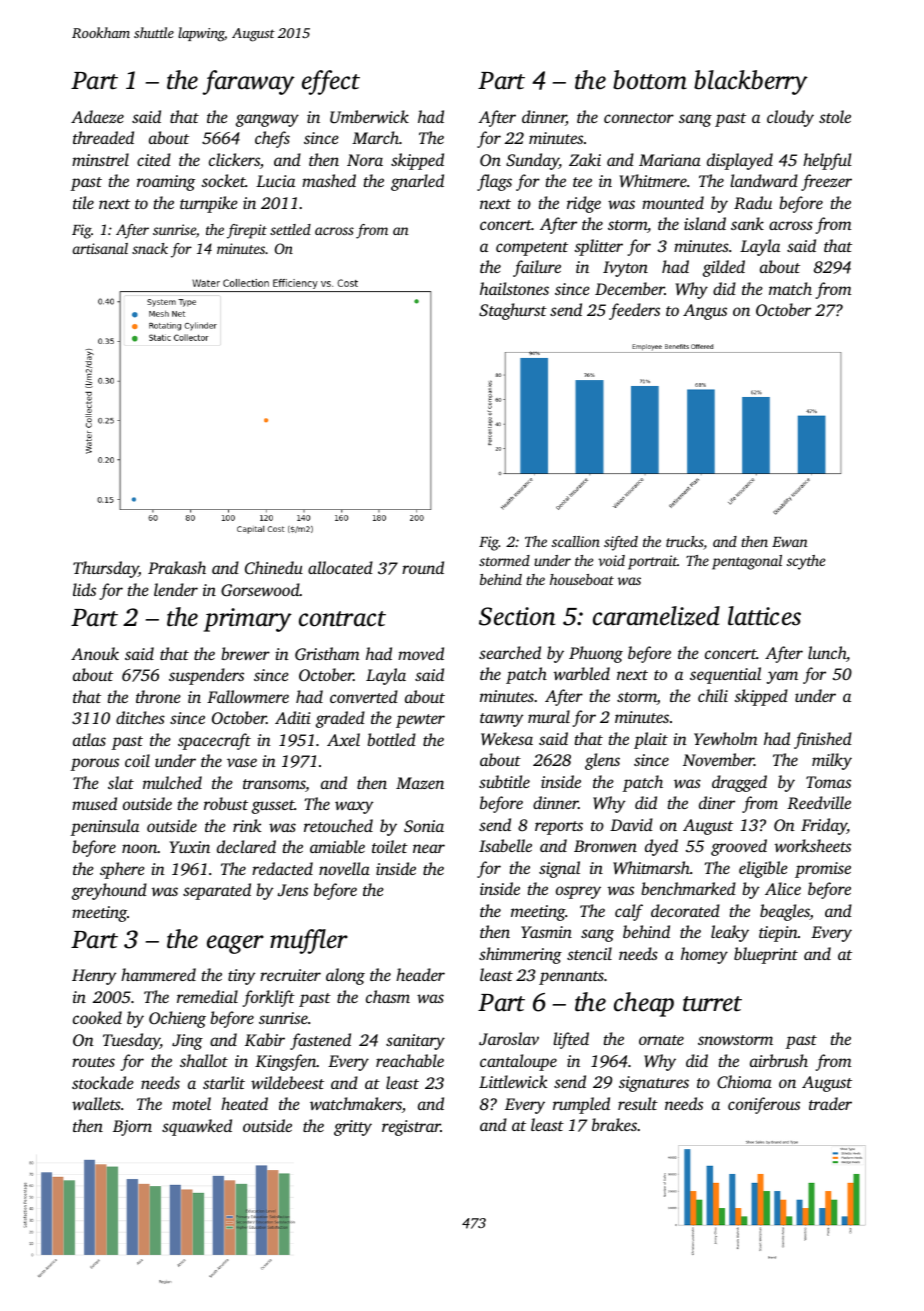  What do you see at coordinates (501, 720) in the screenshot?
I see `tawny` at bounding box center [501, 720].
